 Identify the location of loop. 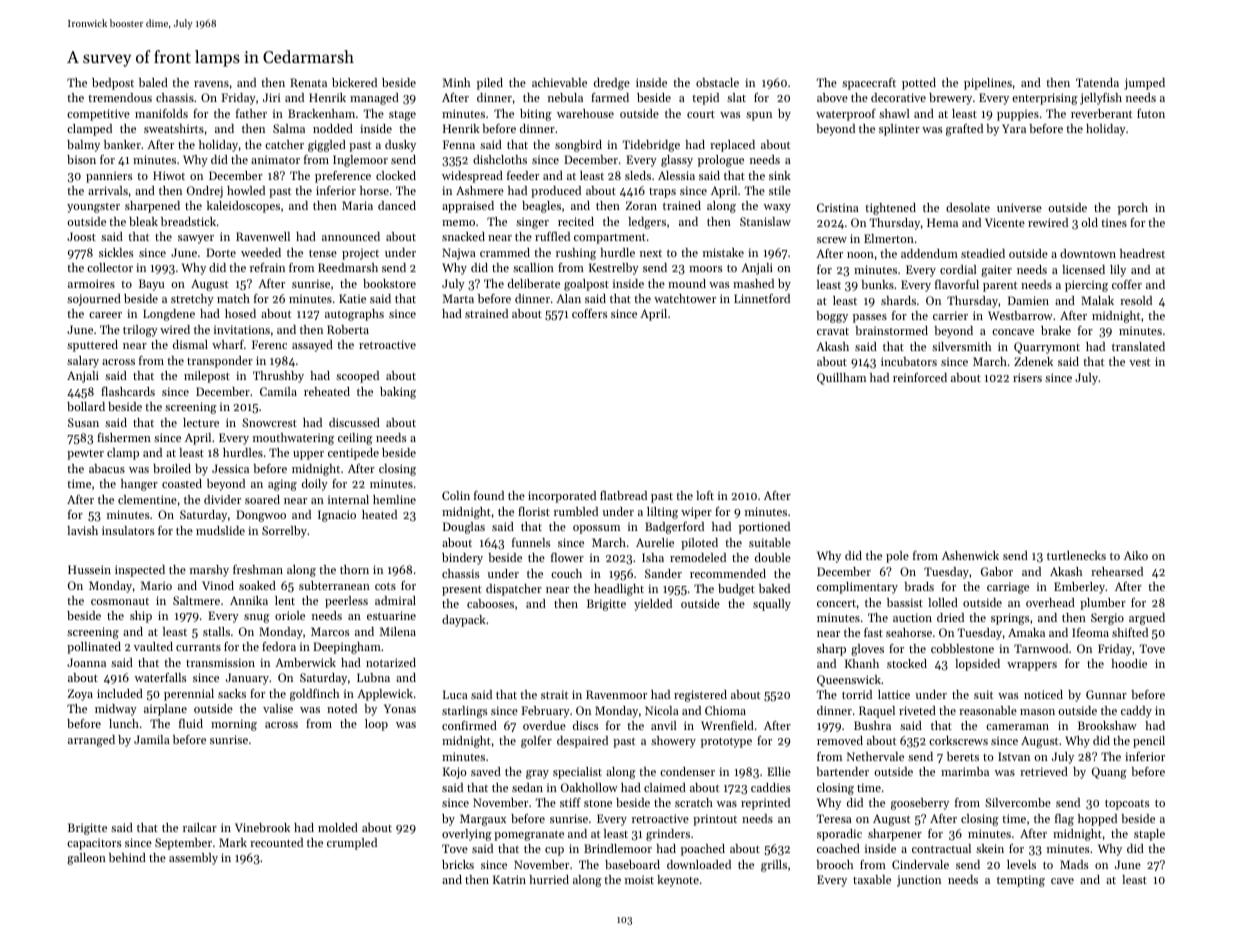
(376, 725).
